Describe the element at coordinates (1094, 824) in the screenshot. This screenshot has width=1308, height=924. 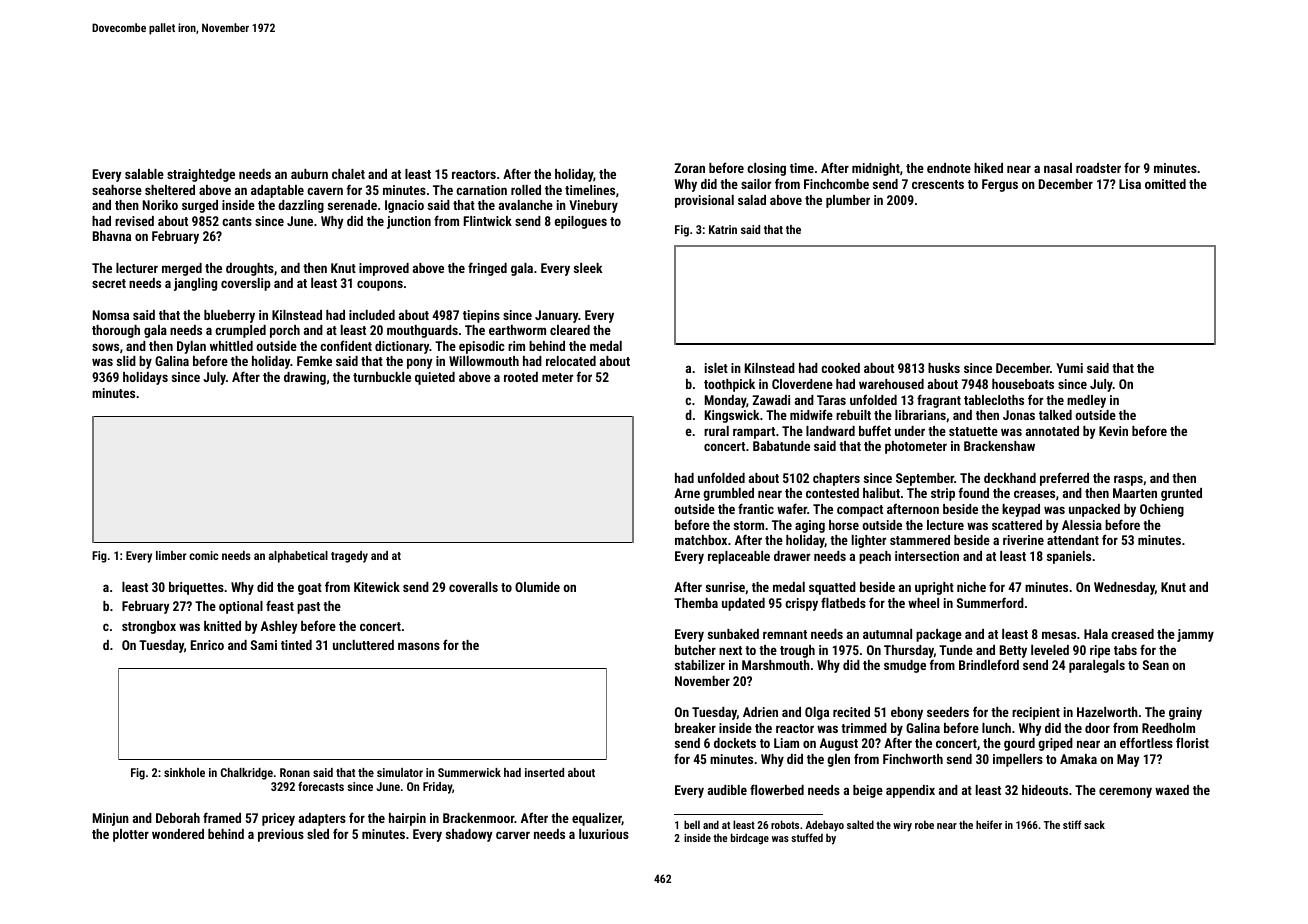
I see `sack` at that location.
